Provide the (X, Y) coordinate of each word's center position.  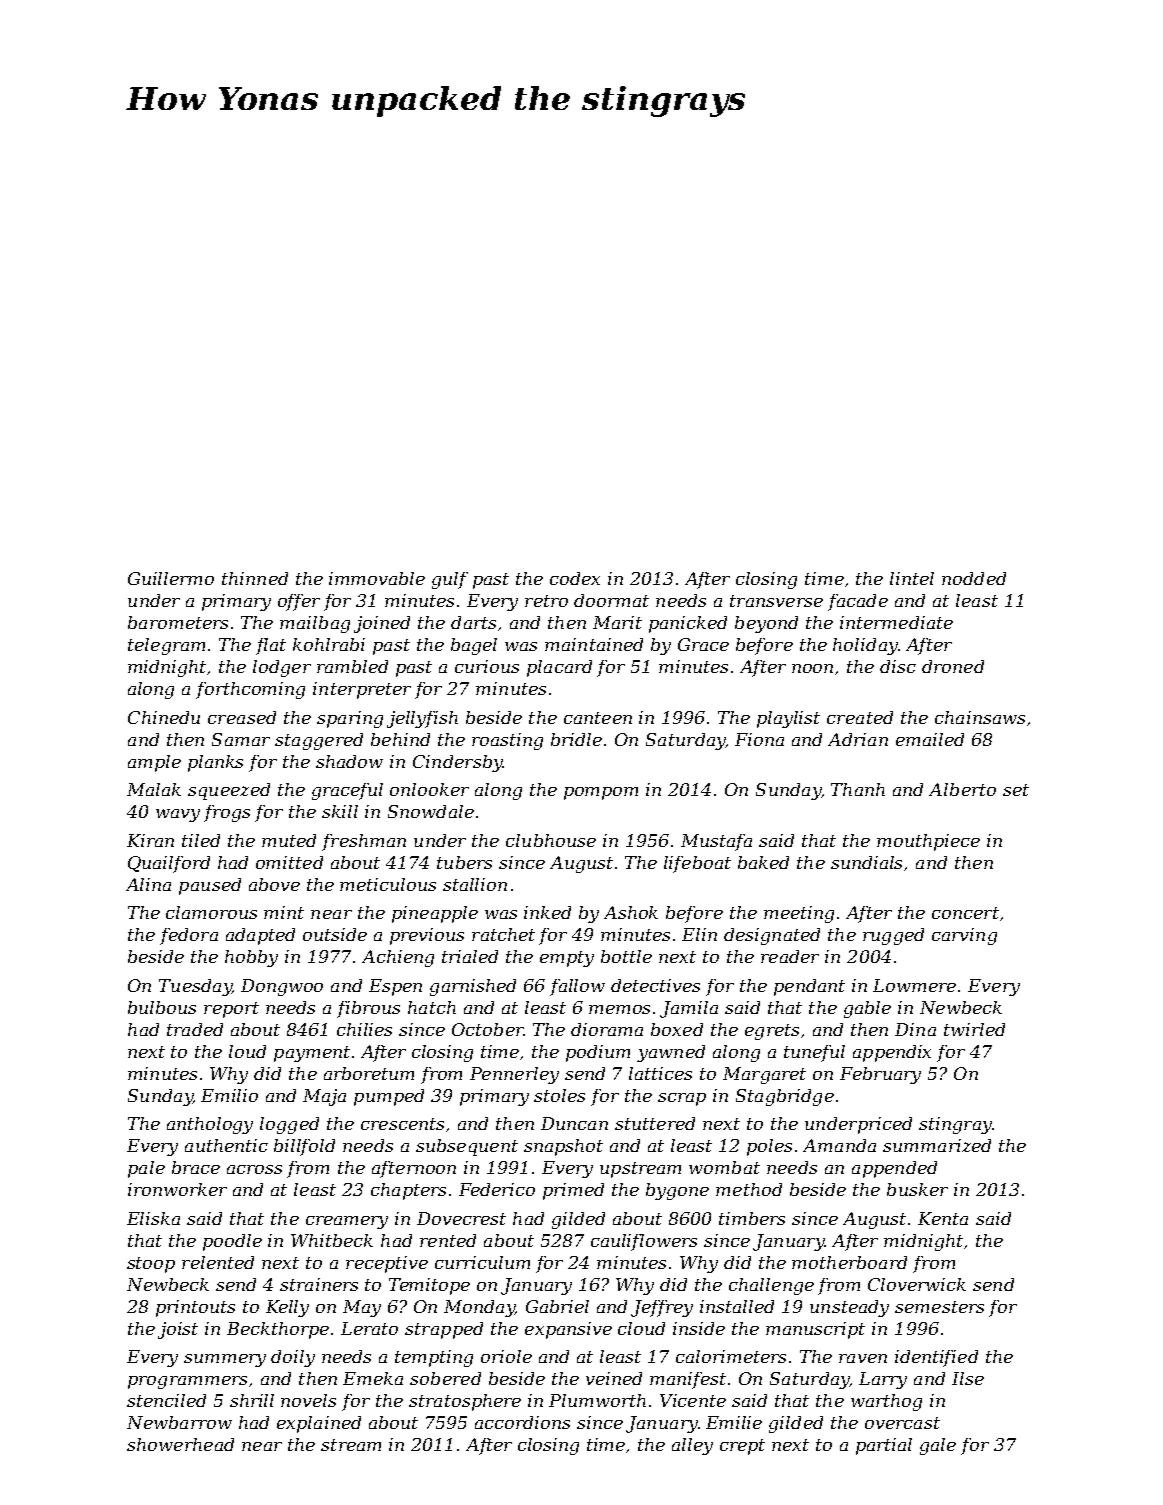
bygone (677, 1191)
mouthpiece (928, 842)
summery (225, 1360)
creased (242, 717)
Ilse (968, 1378)
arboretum (369, 1073)
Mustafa (716, 842)
